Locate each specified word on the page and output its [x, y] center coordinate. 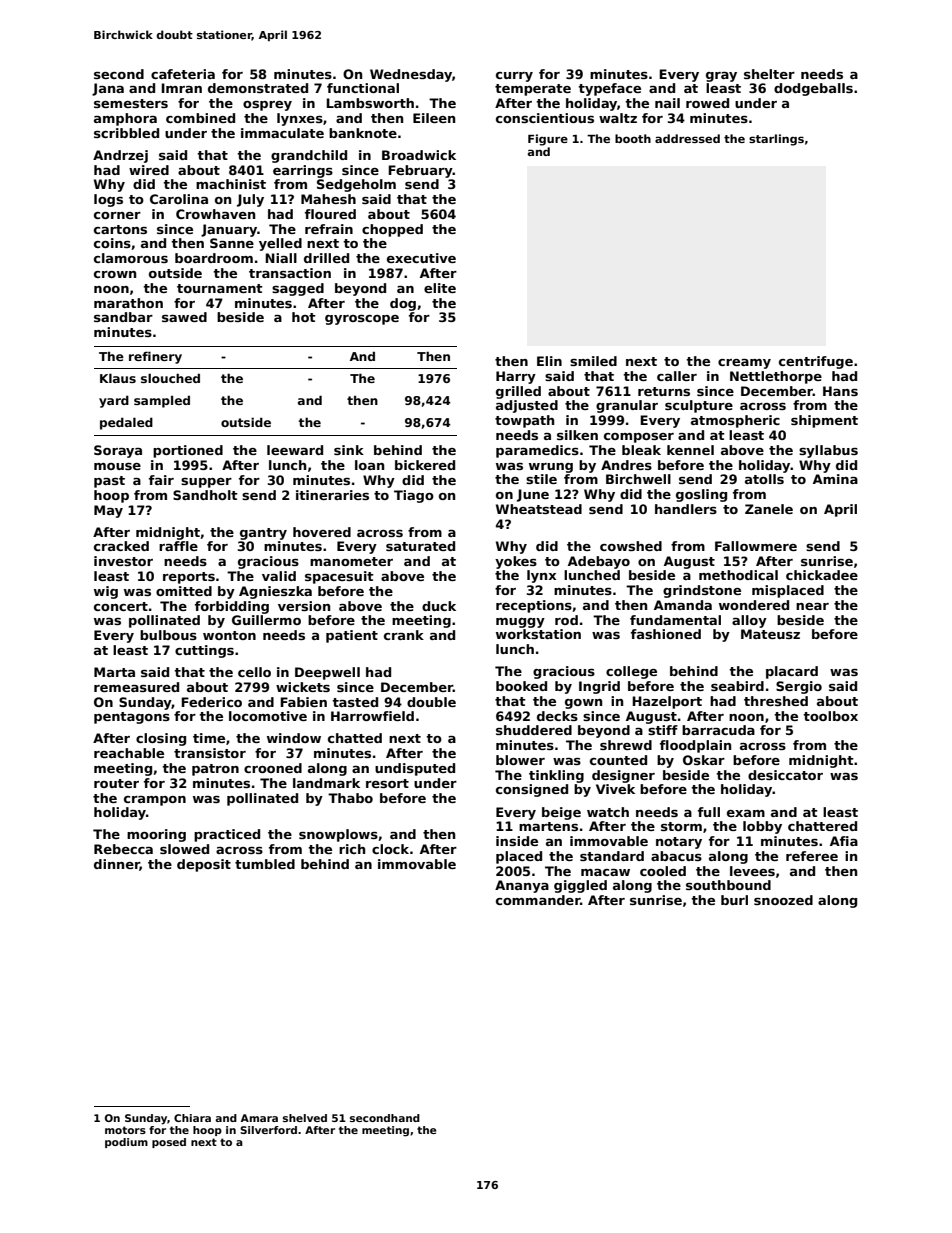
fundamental [675, 620]
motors [125, 1130]
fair [161, 480]
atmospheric [735, 421]
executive [421, 258]
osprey [267, 106]
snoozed [783, 900]
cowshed [631, 546]
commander [538, 900]
